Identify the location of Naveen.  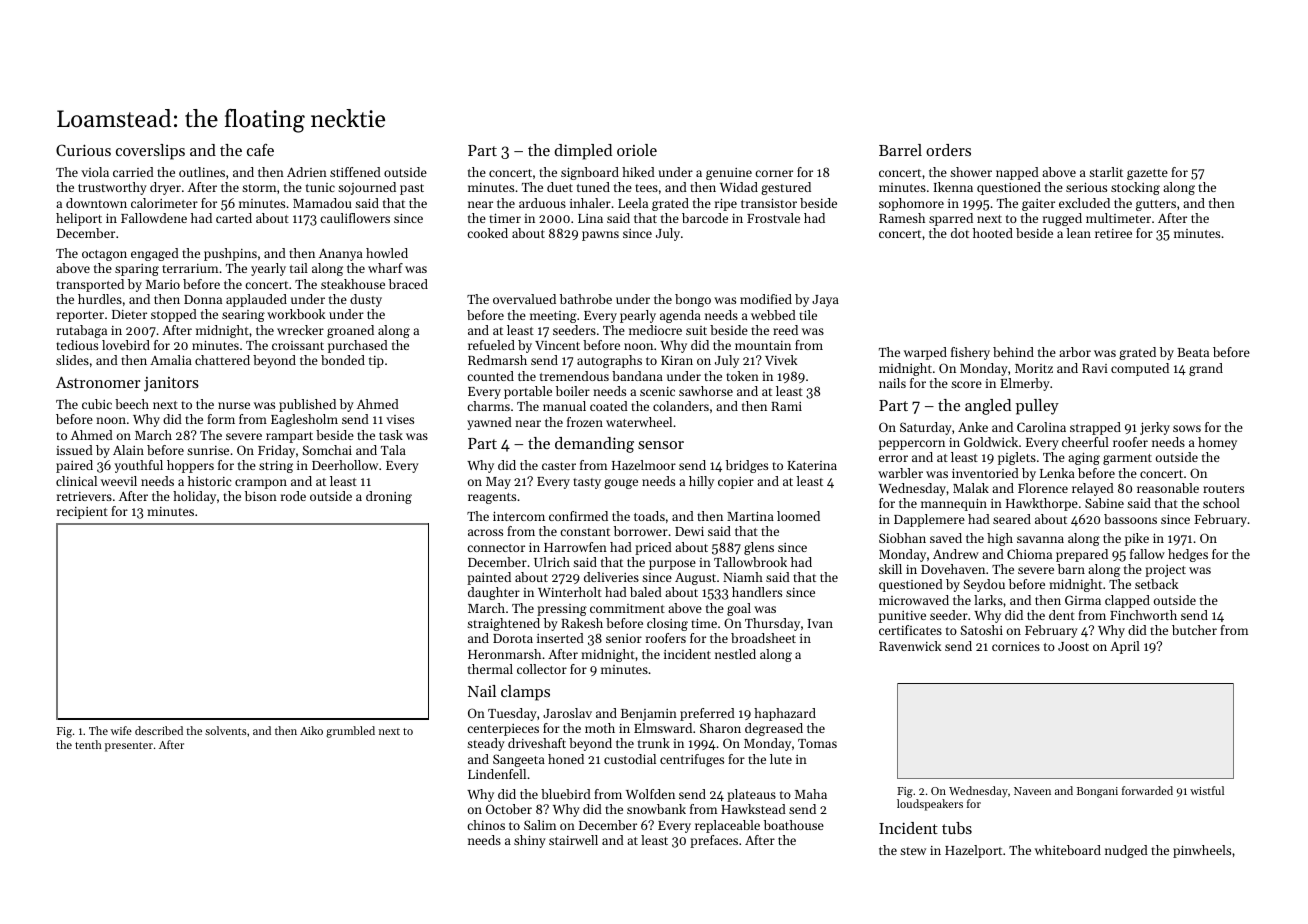
(1032, 791).
